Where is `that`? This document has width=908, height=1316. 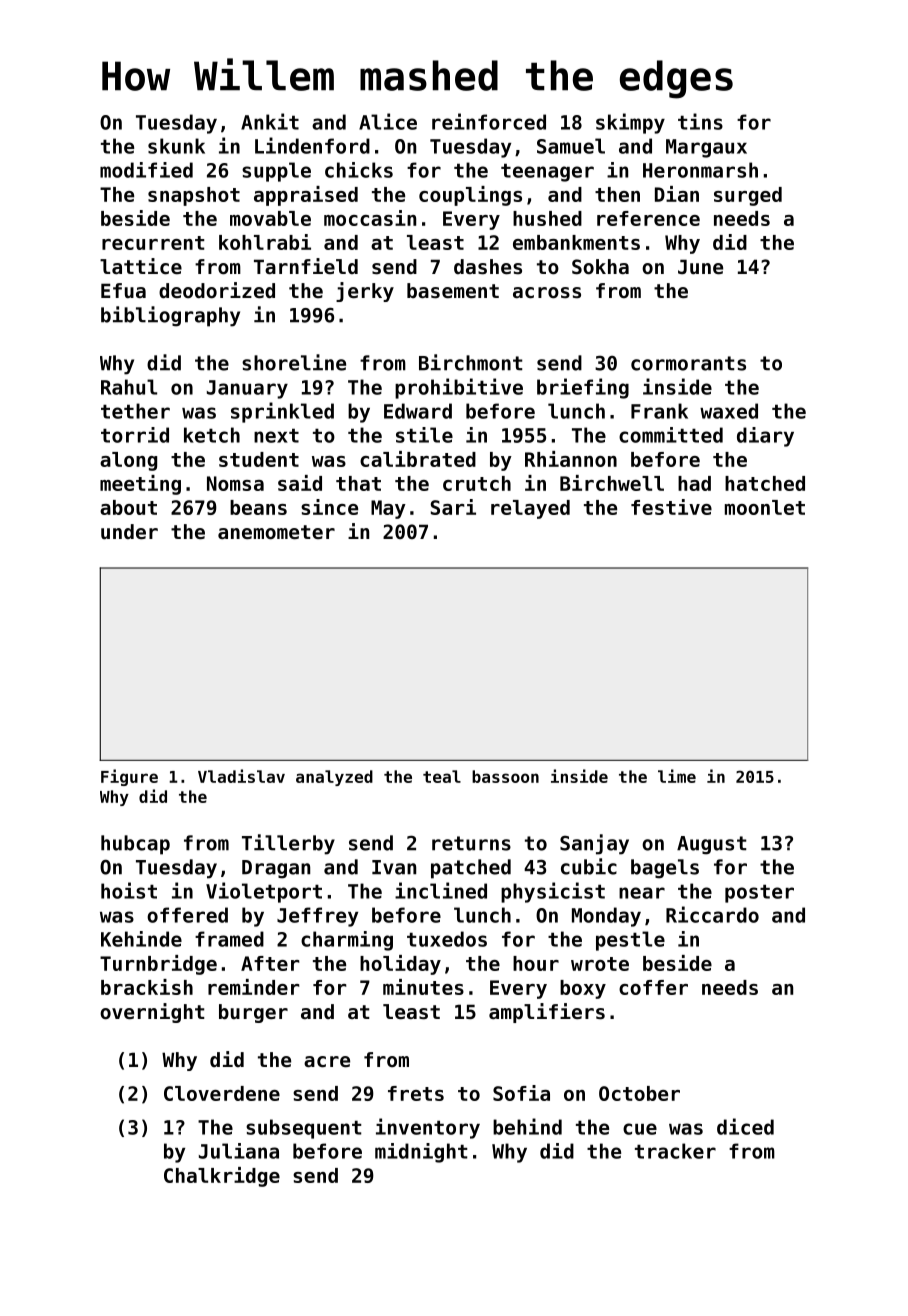 that is located at coordinates (358, 483).
